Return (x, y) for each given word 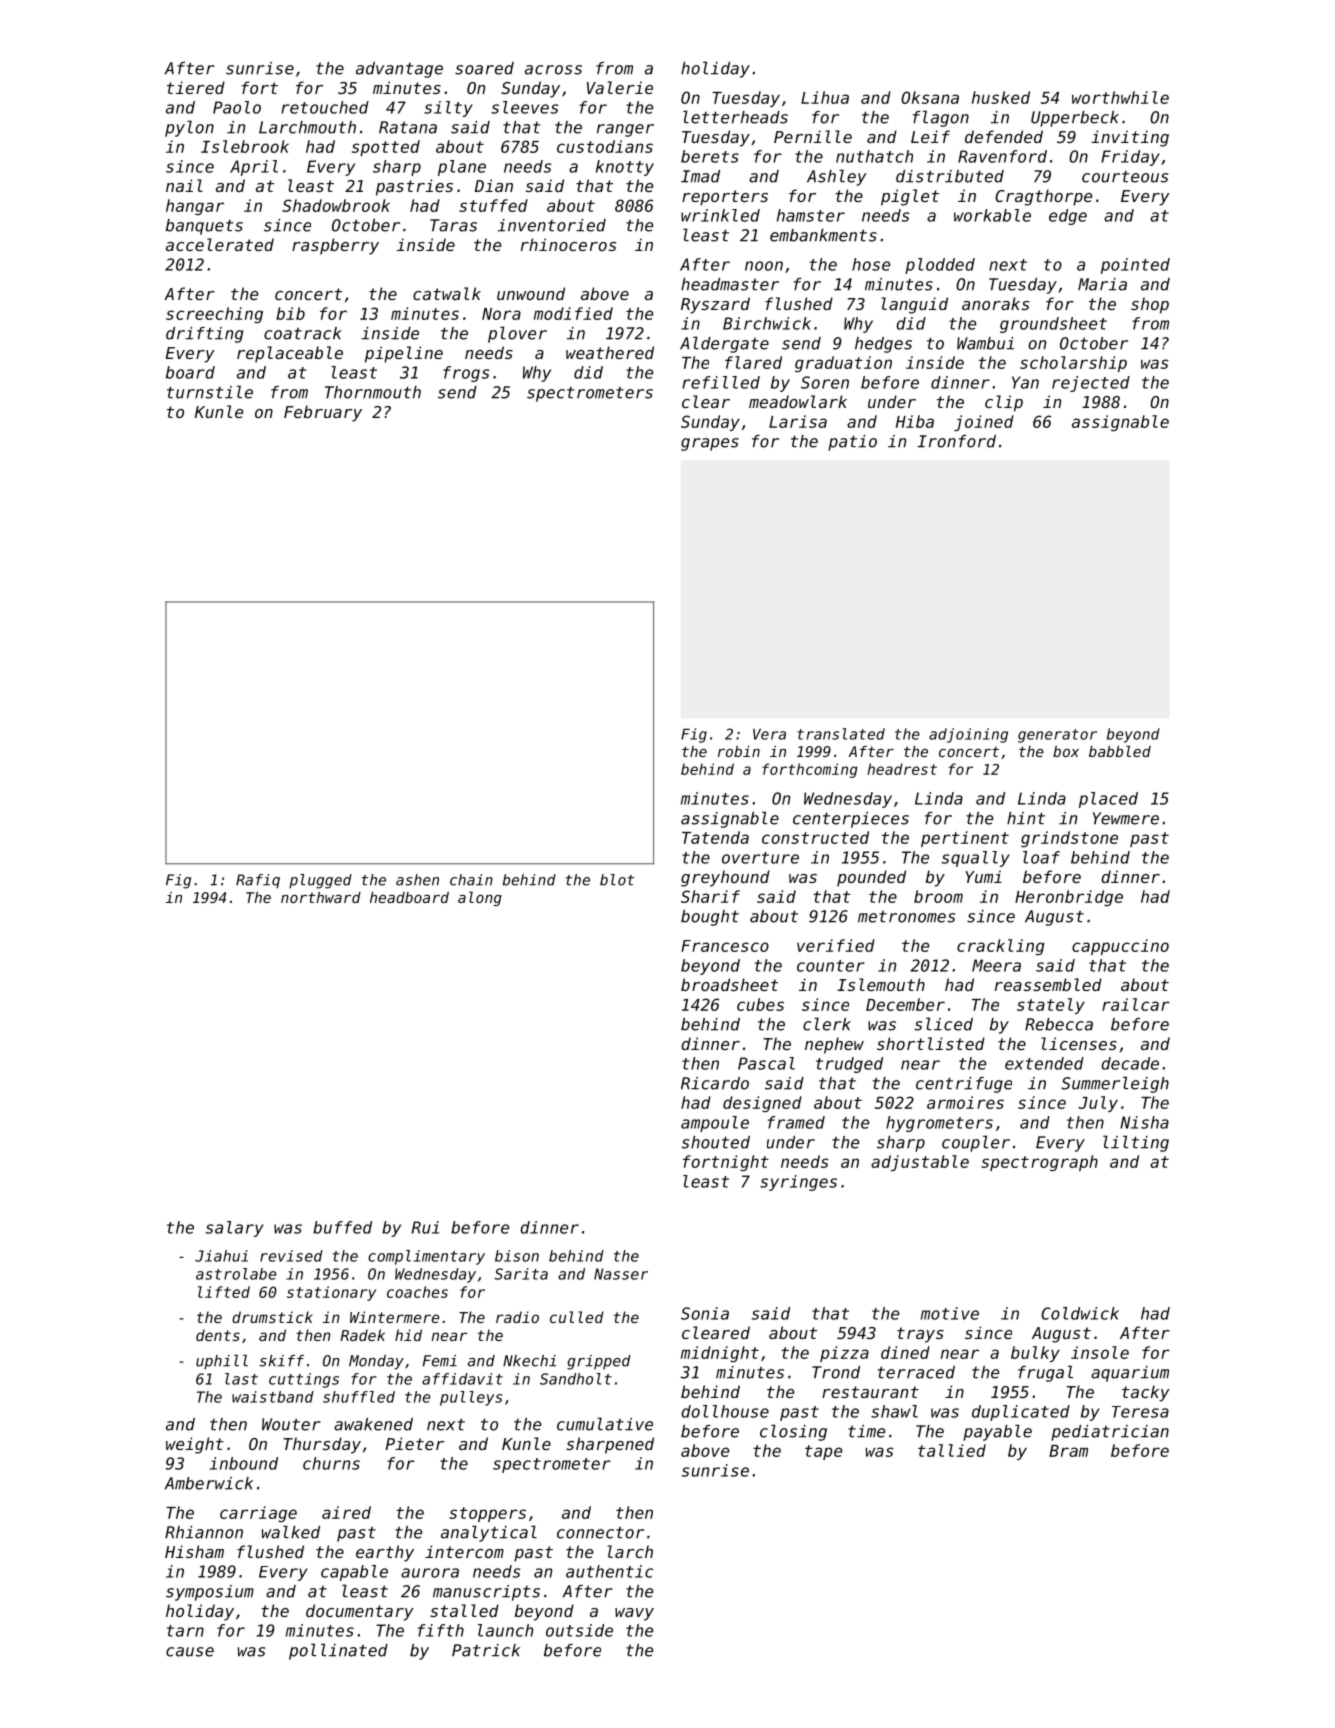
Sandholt (576, 1379)
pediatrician (1110, 1433)
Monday (376, 1362)
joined (984, 423)
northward (321, 897)
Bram (1068, 1451)
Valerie (620, 87)
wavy (634, 1614)
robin (739, 751)
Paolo (237, 107)
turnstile (210, 392)
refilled (721, 382)
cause (190, 1652)
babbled (1120, 751)
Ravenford (1002, 156)
